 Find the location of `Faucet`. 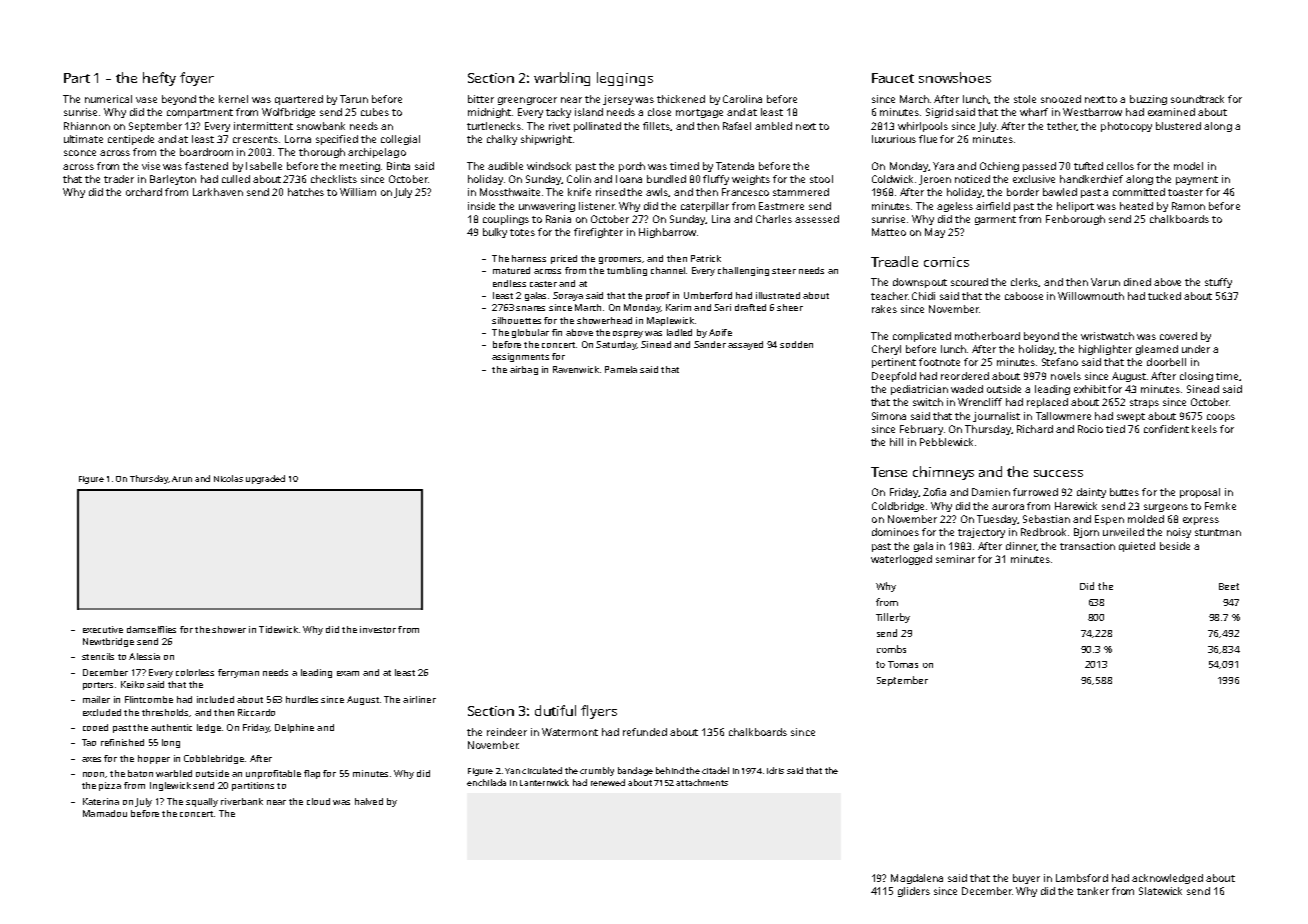

Faucet is located at coordinates (893, 78).
